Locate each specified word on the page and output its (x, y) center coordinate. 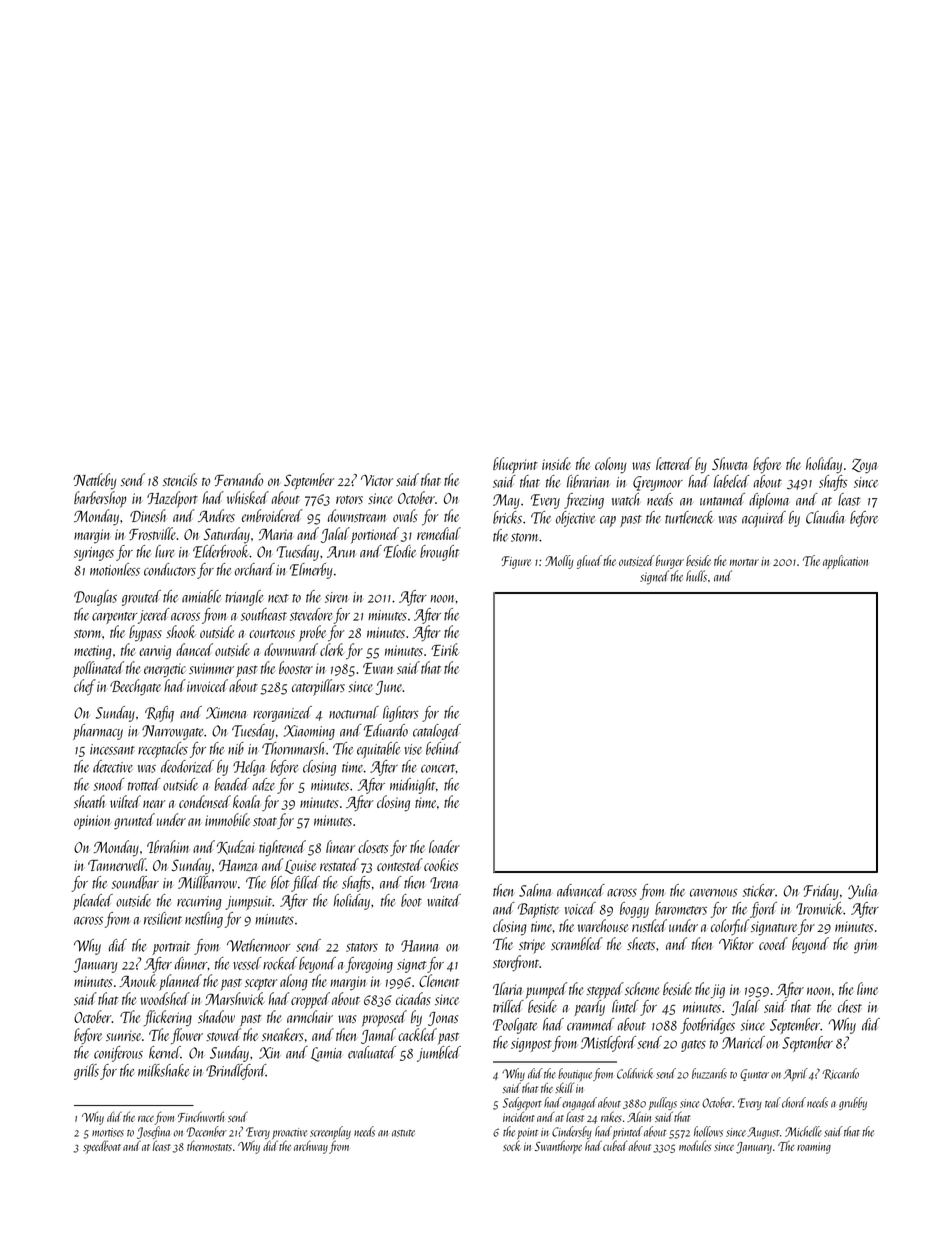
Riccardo (840, 1074)
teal (773, 1102)
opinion (92, 822)
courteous (272, 633)
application (845, 562)
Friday (821, 892)
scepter (261, 984)
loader (444, 846)
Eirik (445, 649)
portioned (375, 535)
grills (86, 1072)
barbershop (100, 499)
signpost (531, 1045)
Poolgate (515, 1026)
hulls (696, 576)
